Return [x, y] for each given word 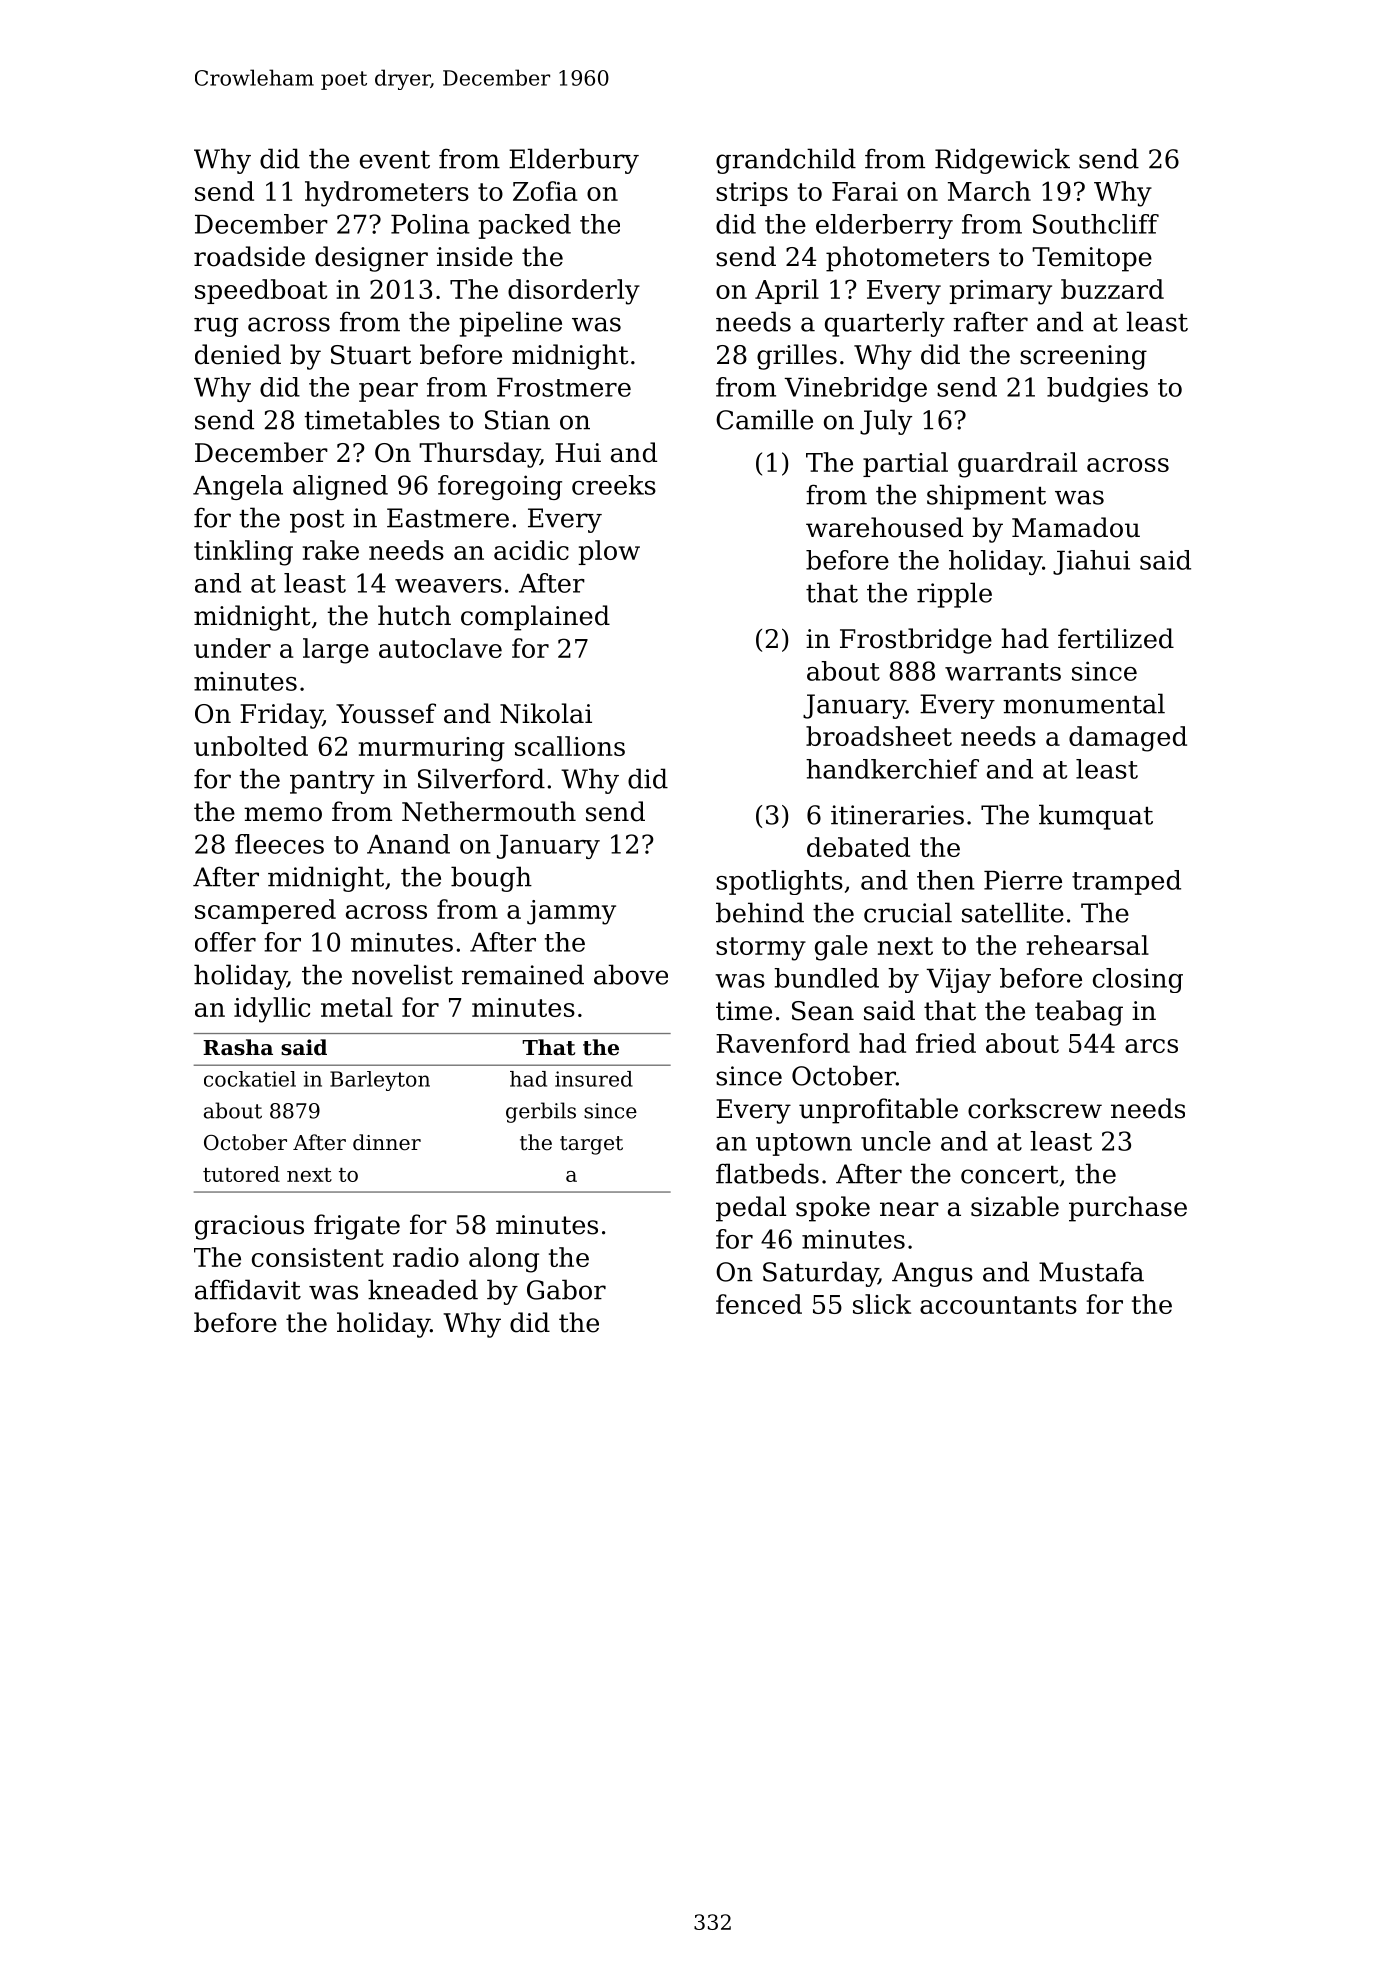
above [631, 974]
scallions [570, 746]
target [591, 1145]
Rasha [238, 1047]
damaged [1128, 739]
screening [1083, 357]
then [946, 880]
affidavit [248, 1289]
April [787, 291]
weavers [448, 586]
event [395, 160]
